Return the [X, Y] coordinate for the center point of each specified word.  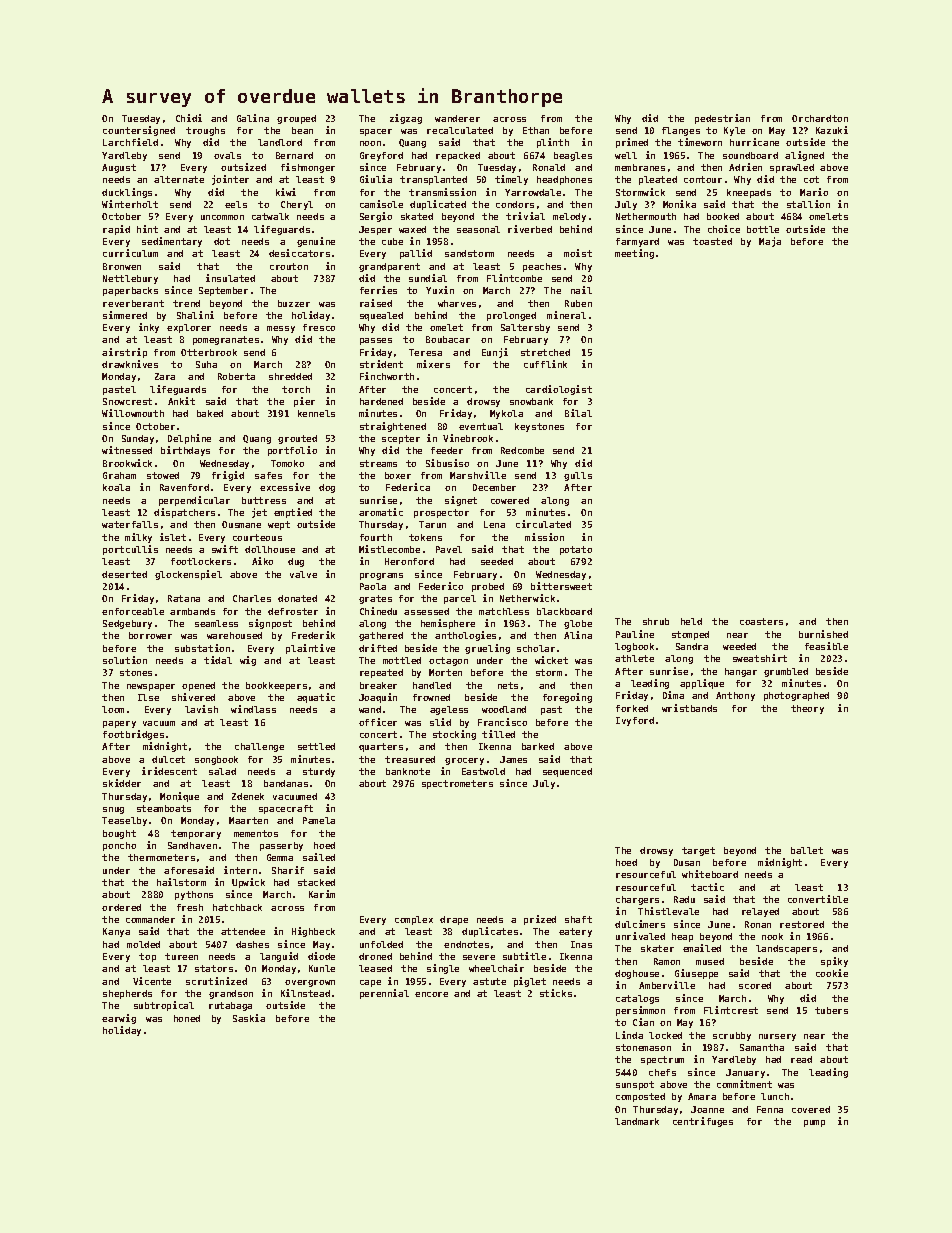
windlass [253, 709]
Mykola [506, 414]
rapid [116, 230]
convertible [818, 899]
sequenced [567, 772]
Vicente [152, 981]
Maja [770, 242]
